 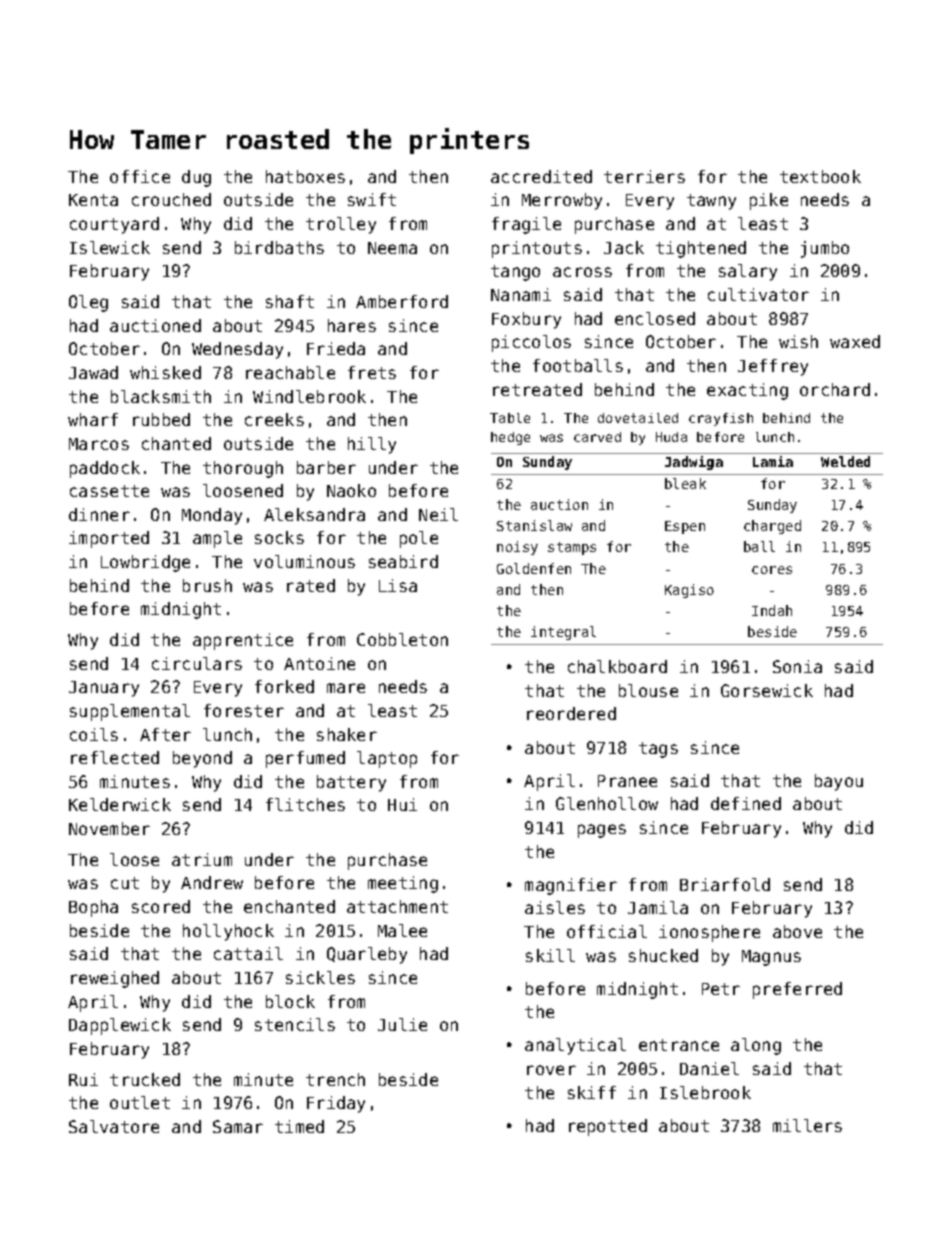 What do you see at coordinates (104, 689) in the screenshot?
I see `January` at bounding box center [104, 689].
